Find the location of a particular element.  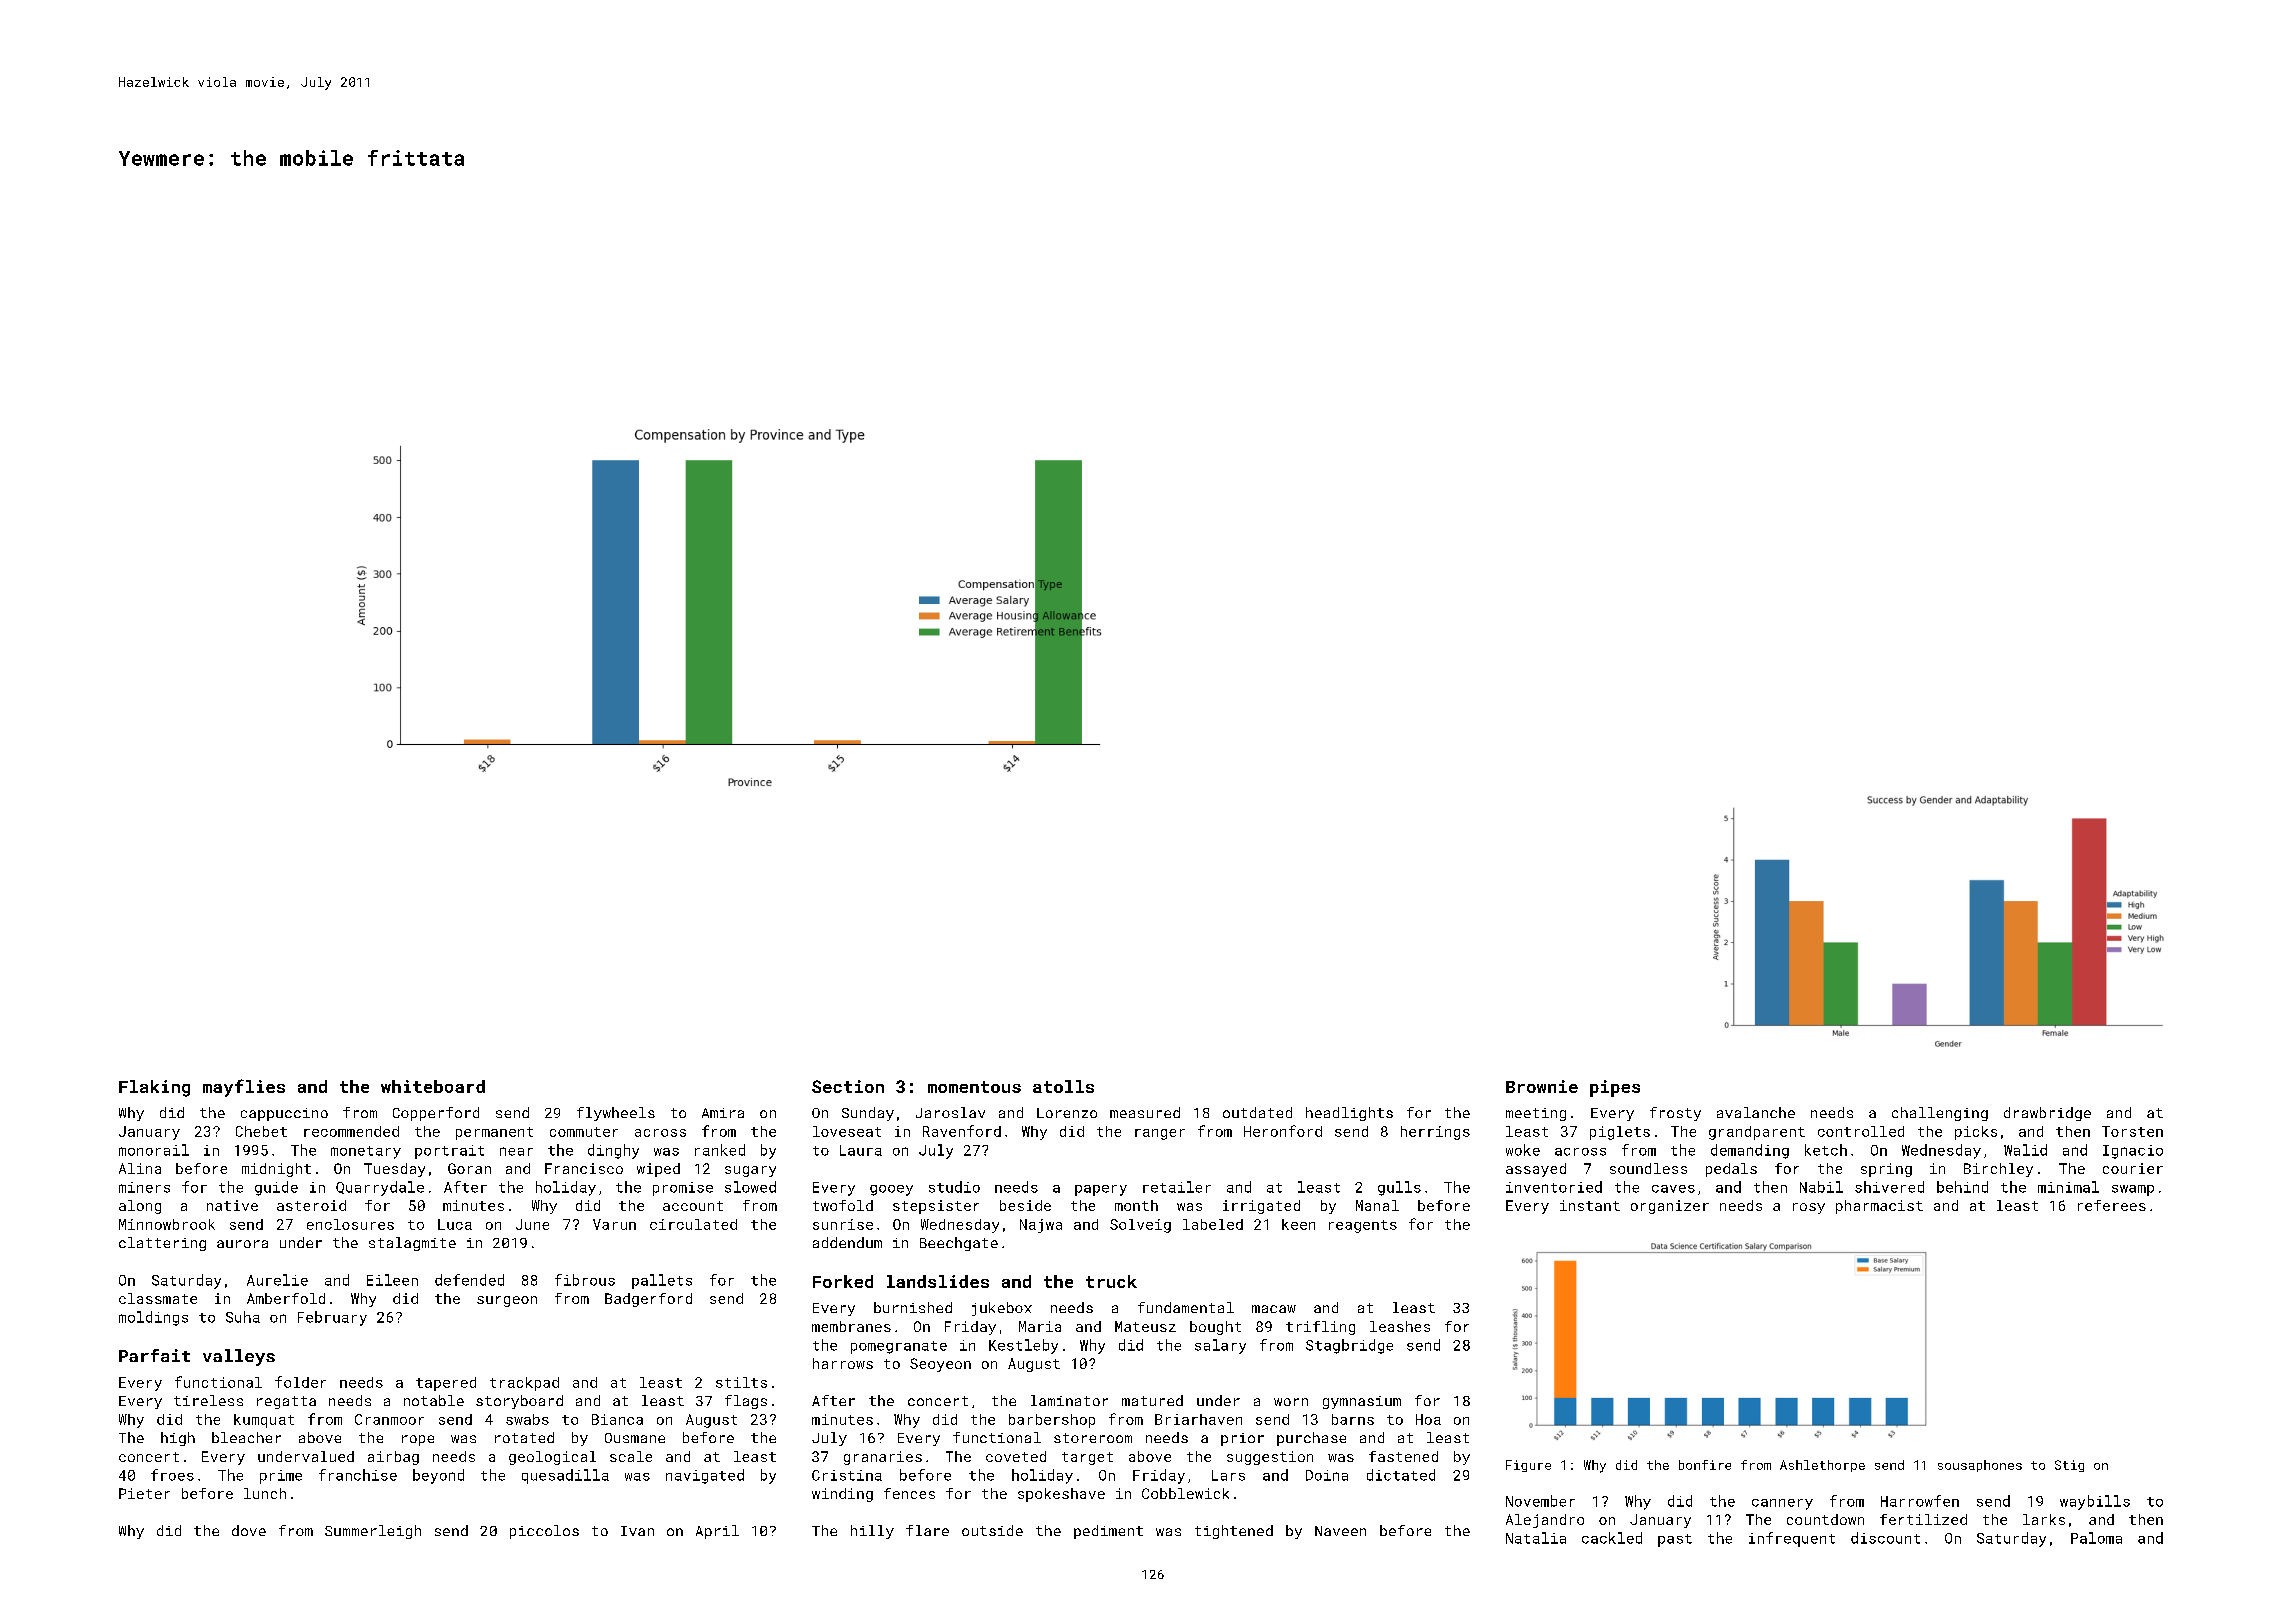

tapered is located at coordinates (446, 1384).
